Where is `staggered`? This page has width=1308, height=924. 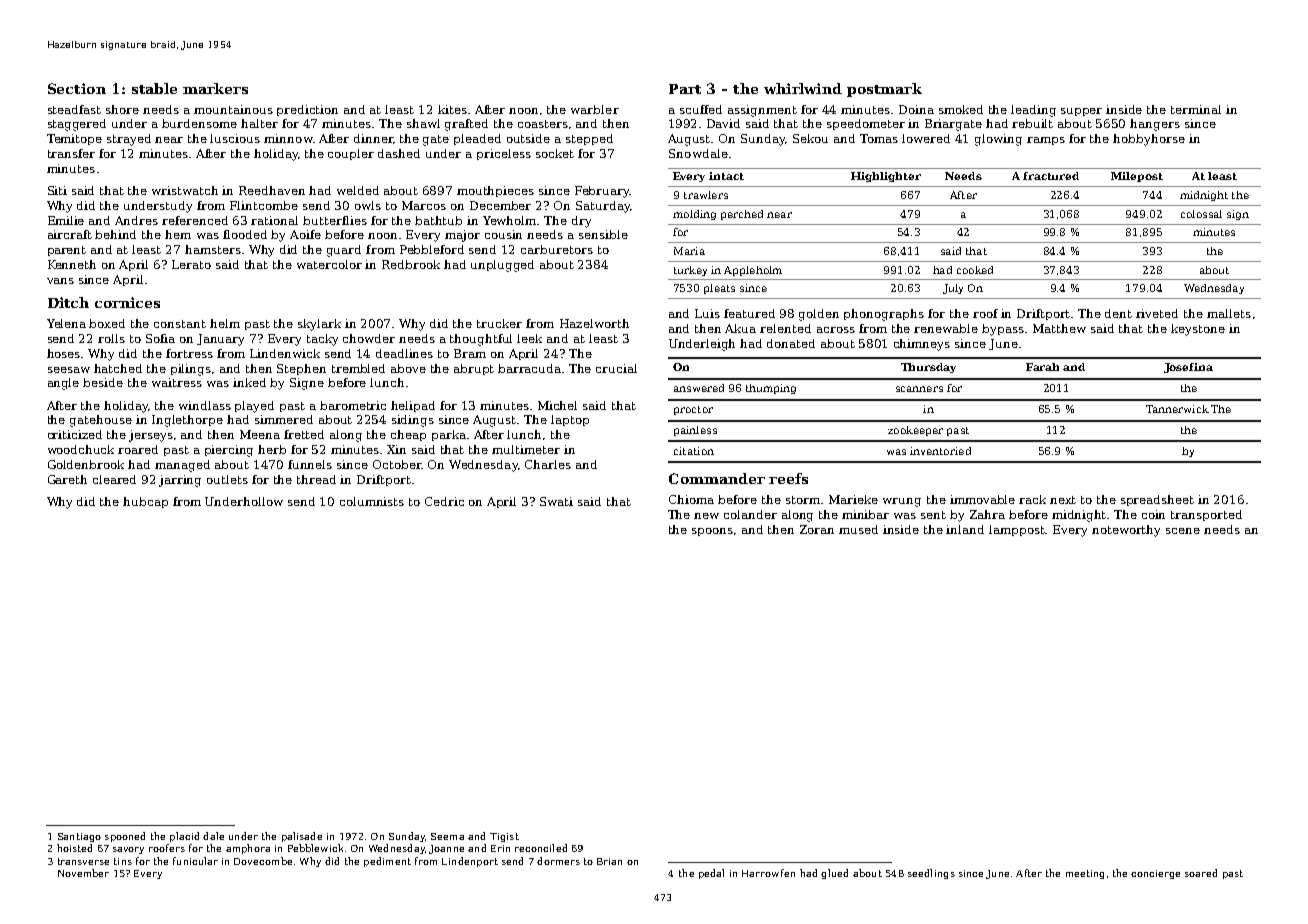 staggered is located at coordinates (77, 125).
